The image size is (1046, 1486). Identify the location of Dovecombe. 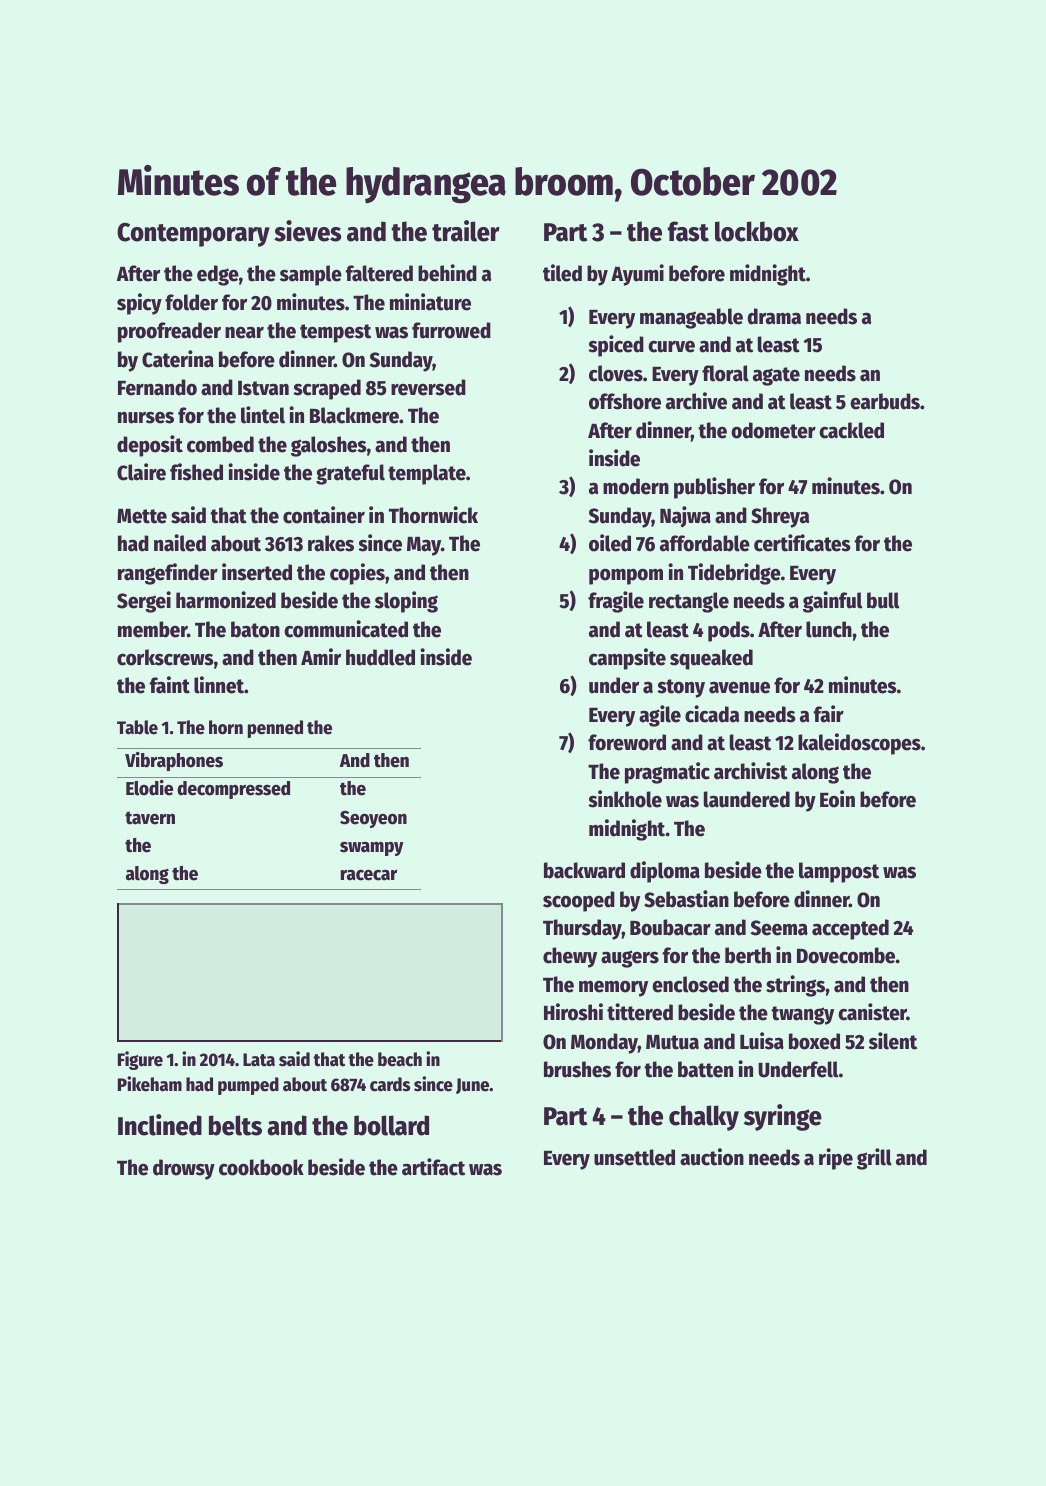
(846, 955).
